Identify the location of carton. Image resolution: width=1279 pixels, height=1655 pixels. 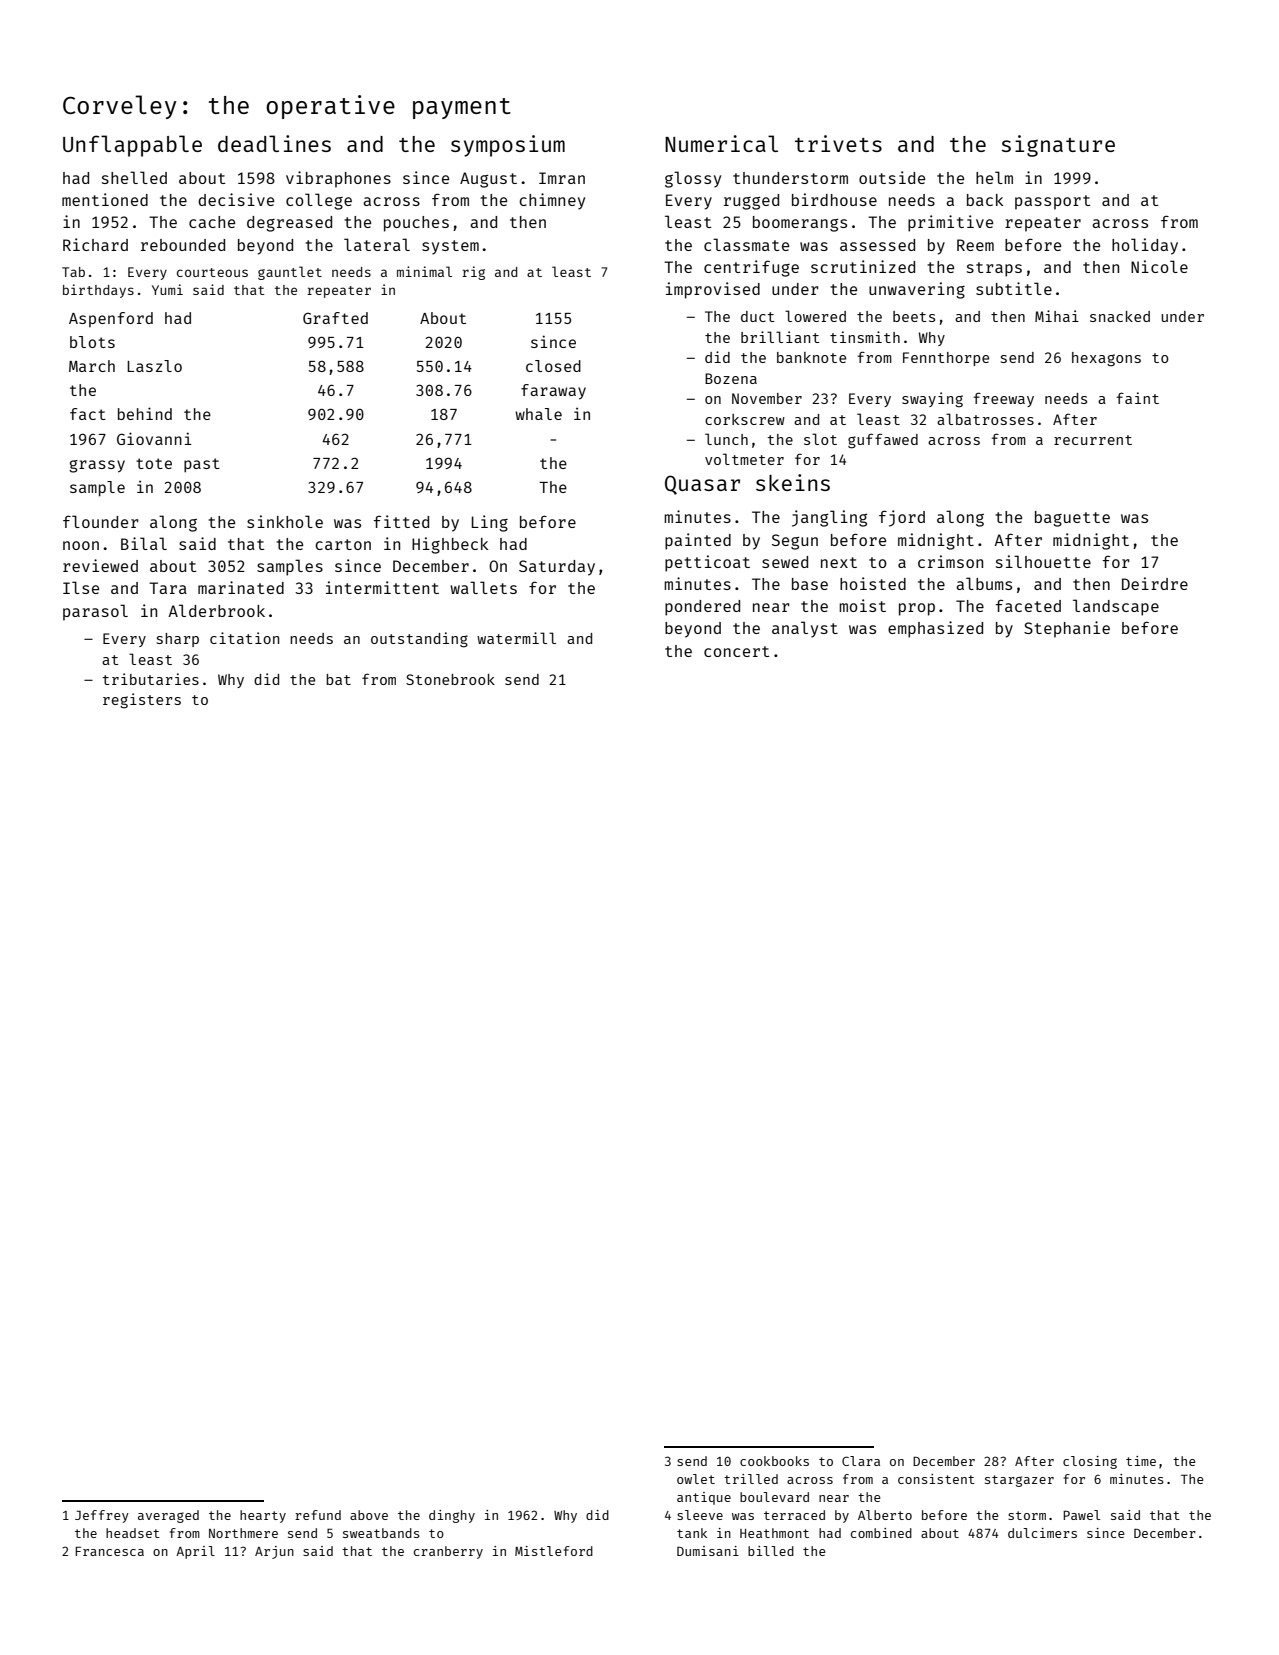
(343, 544).
